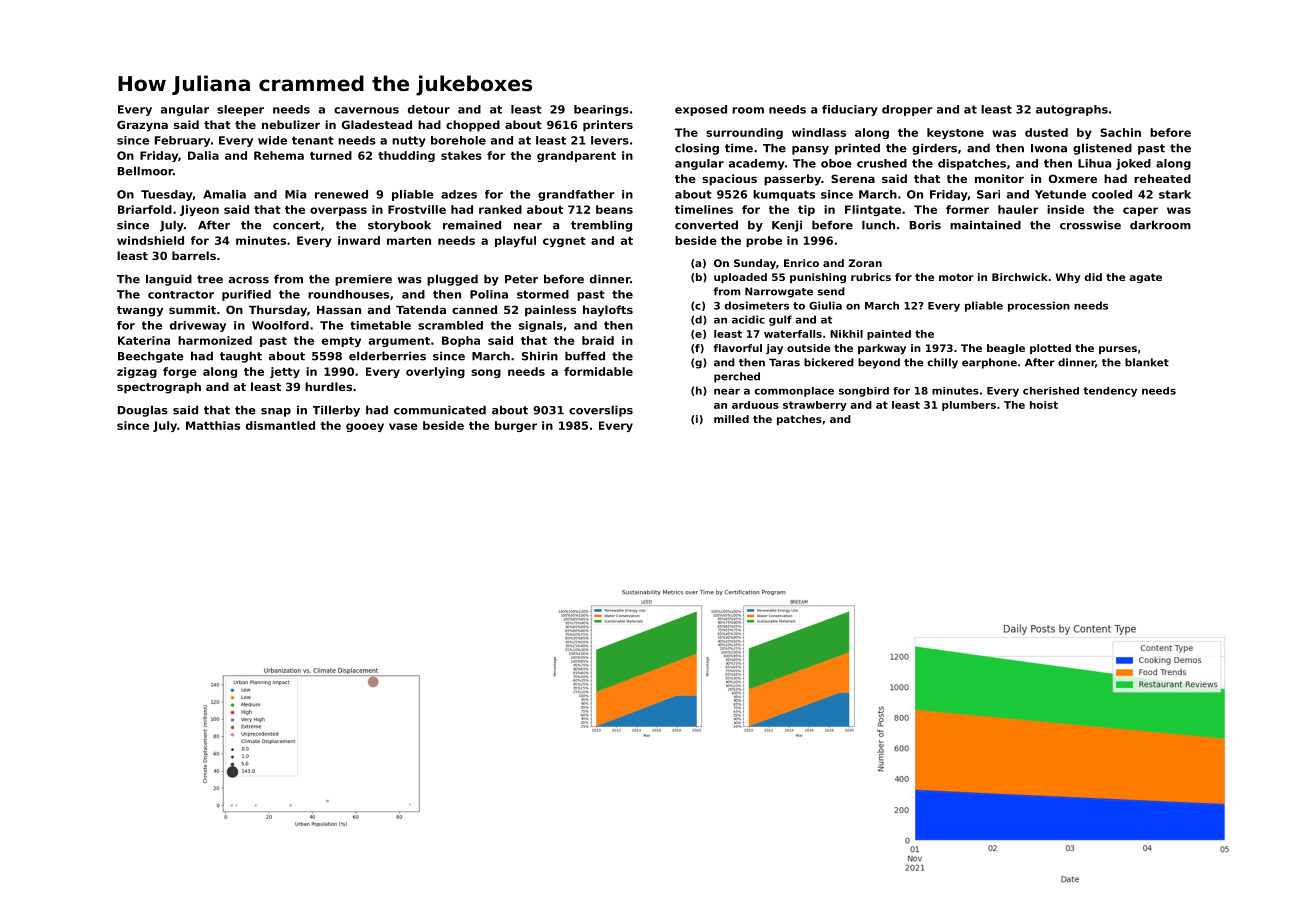 The height and width of the screenshot is (924, 1308). Describe the element at coordinates (701, 110) in the screenshot. I see `exposed` at that location.
